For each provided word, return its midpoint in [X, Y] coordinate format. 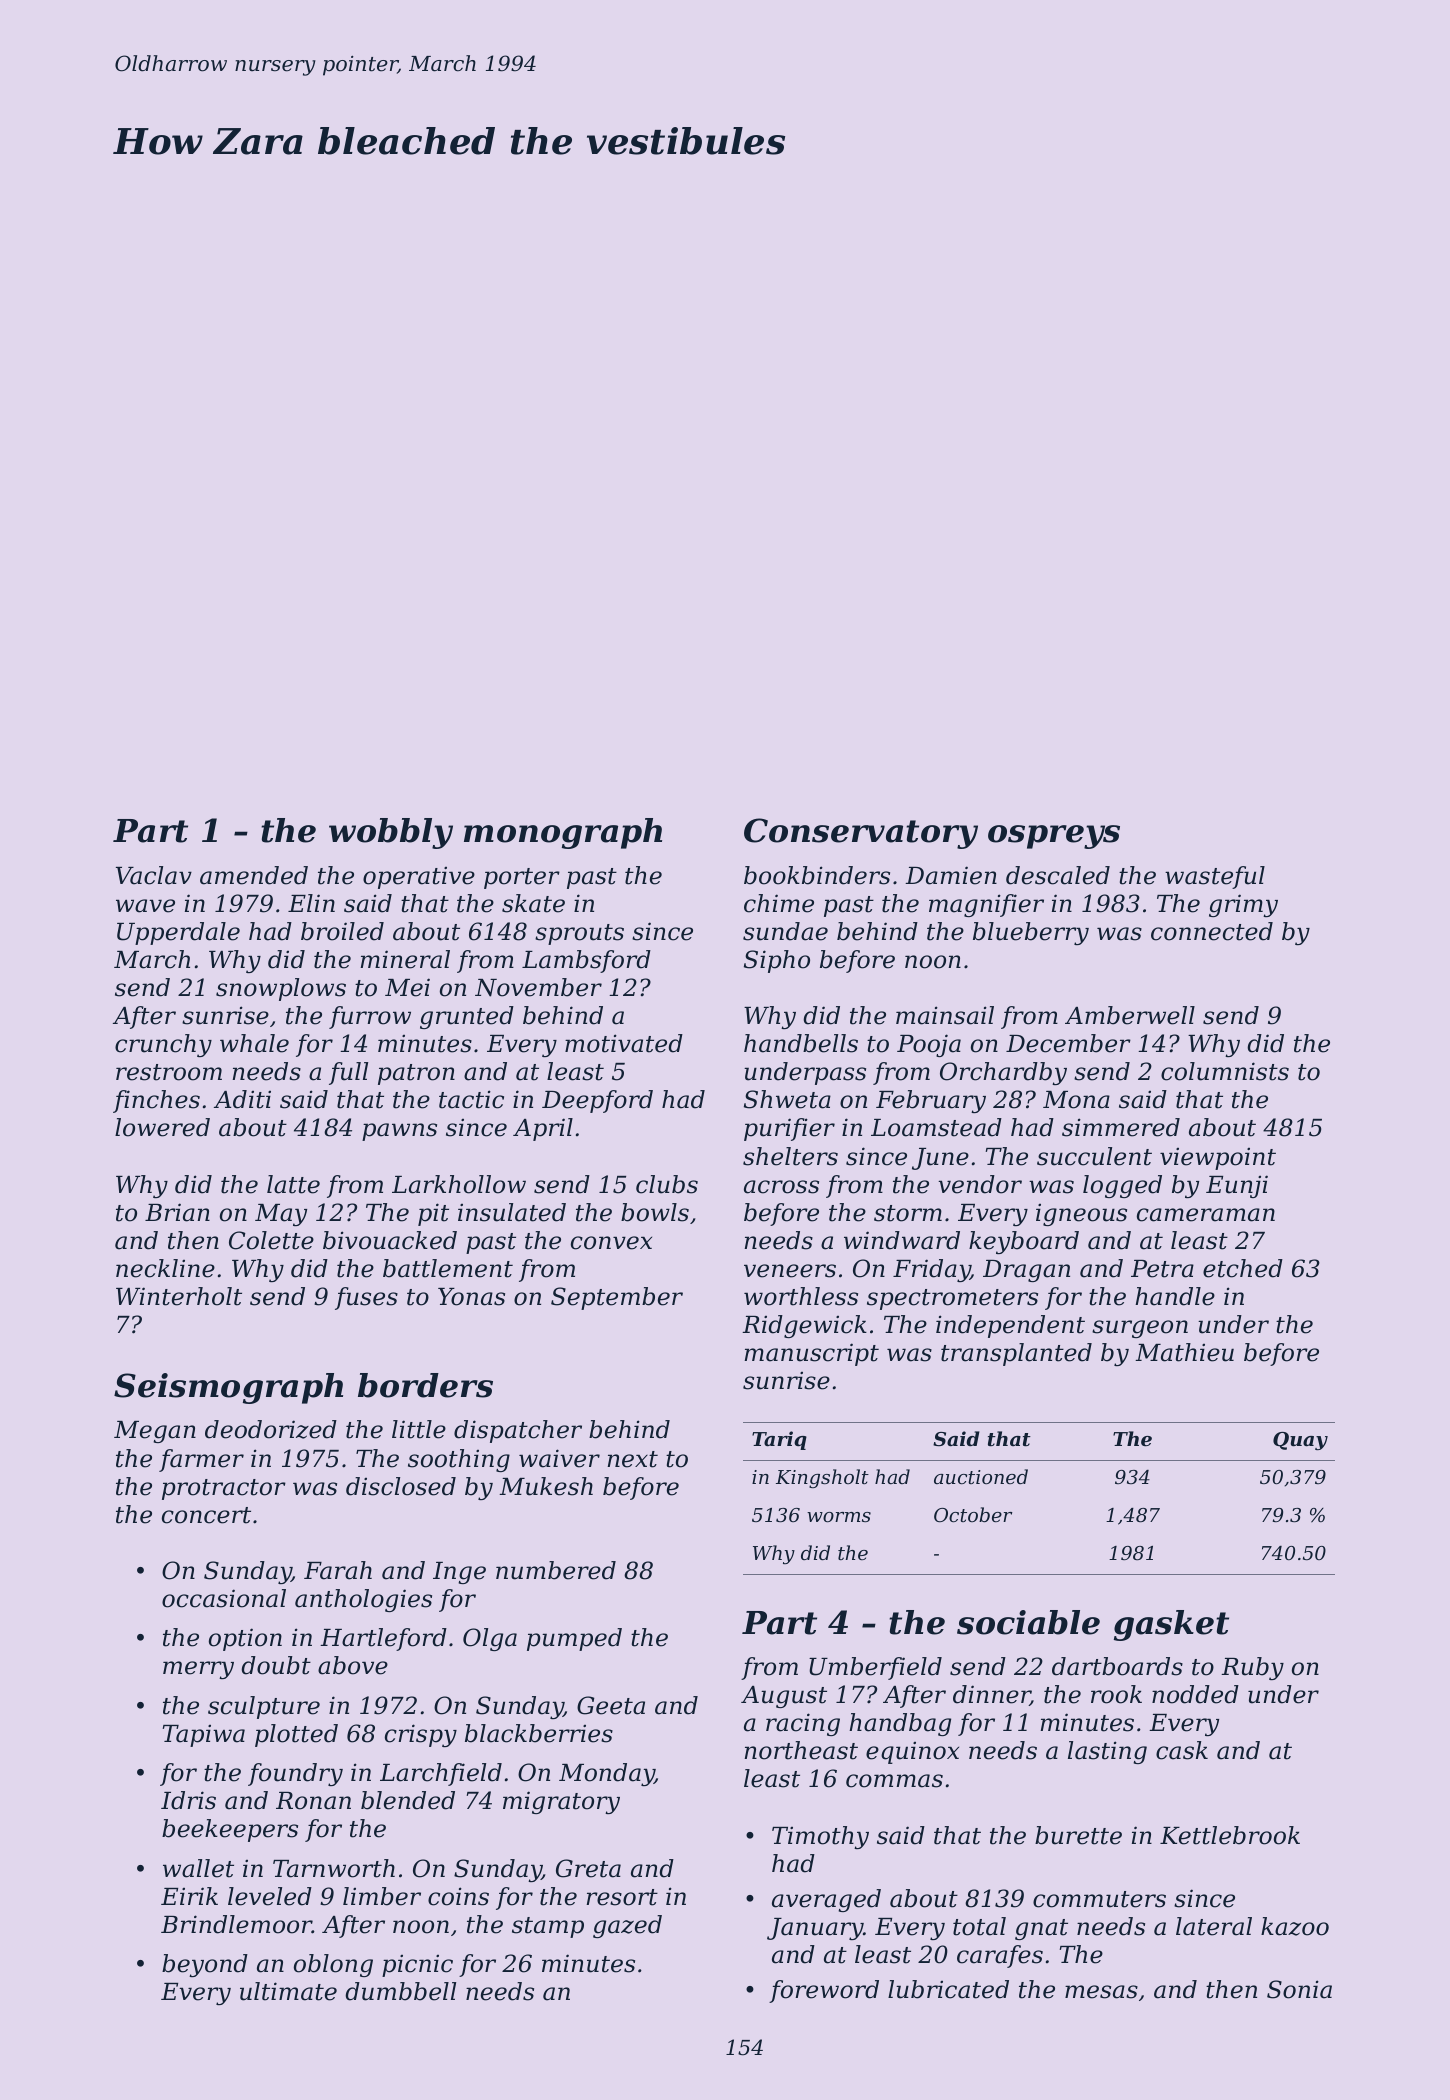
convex [611, 1243]
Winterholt [179, 1296]
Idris [188, 1800]
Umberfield [875, 1668]
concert [206, 1515]
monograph [563, 833]
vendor [980, 1184]
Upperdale [178, 933]
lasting [1107, 1752]
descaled [1058, 875]
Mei [407, 987]
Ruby [1252, 1668]
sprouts [579, 934]
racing [803, 1724]
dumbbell [400, 1991]
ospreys [1054, 837]
